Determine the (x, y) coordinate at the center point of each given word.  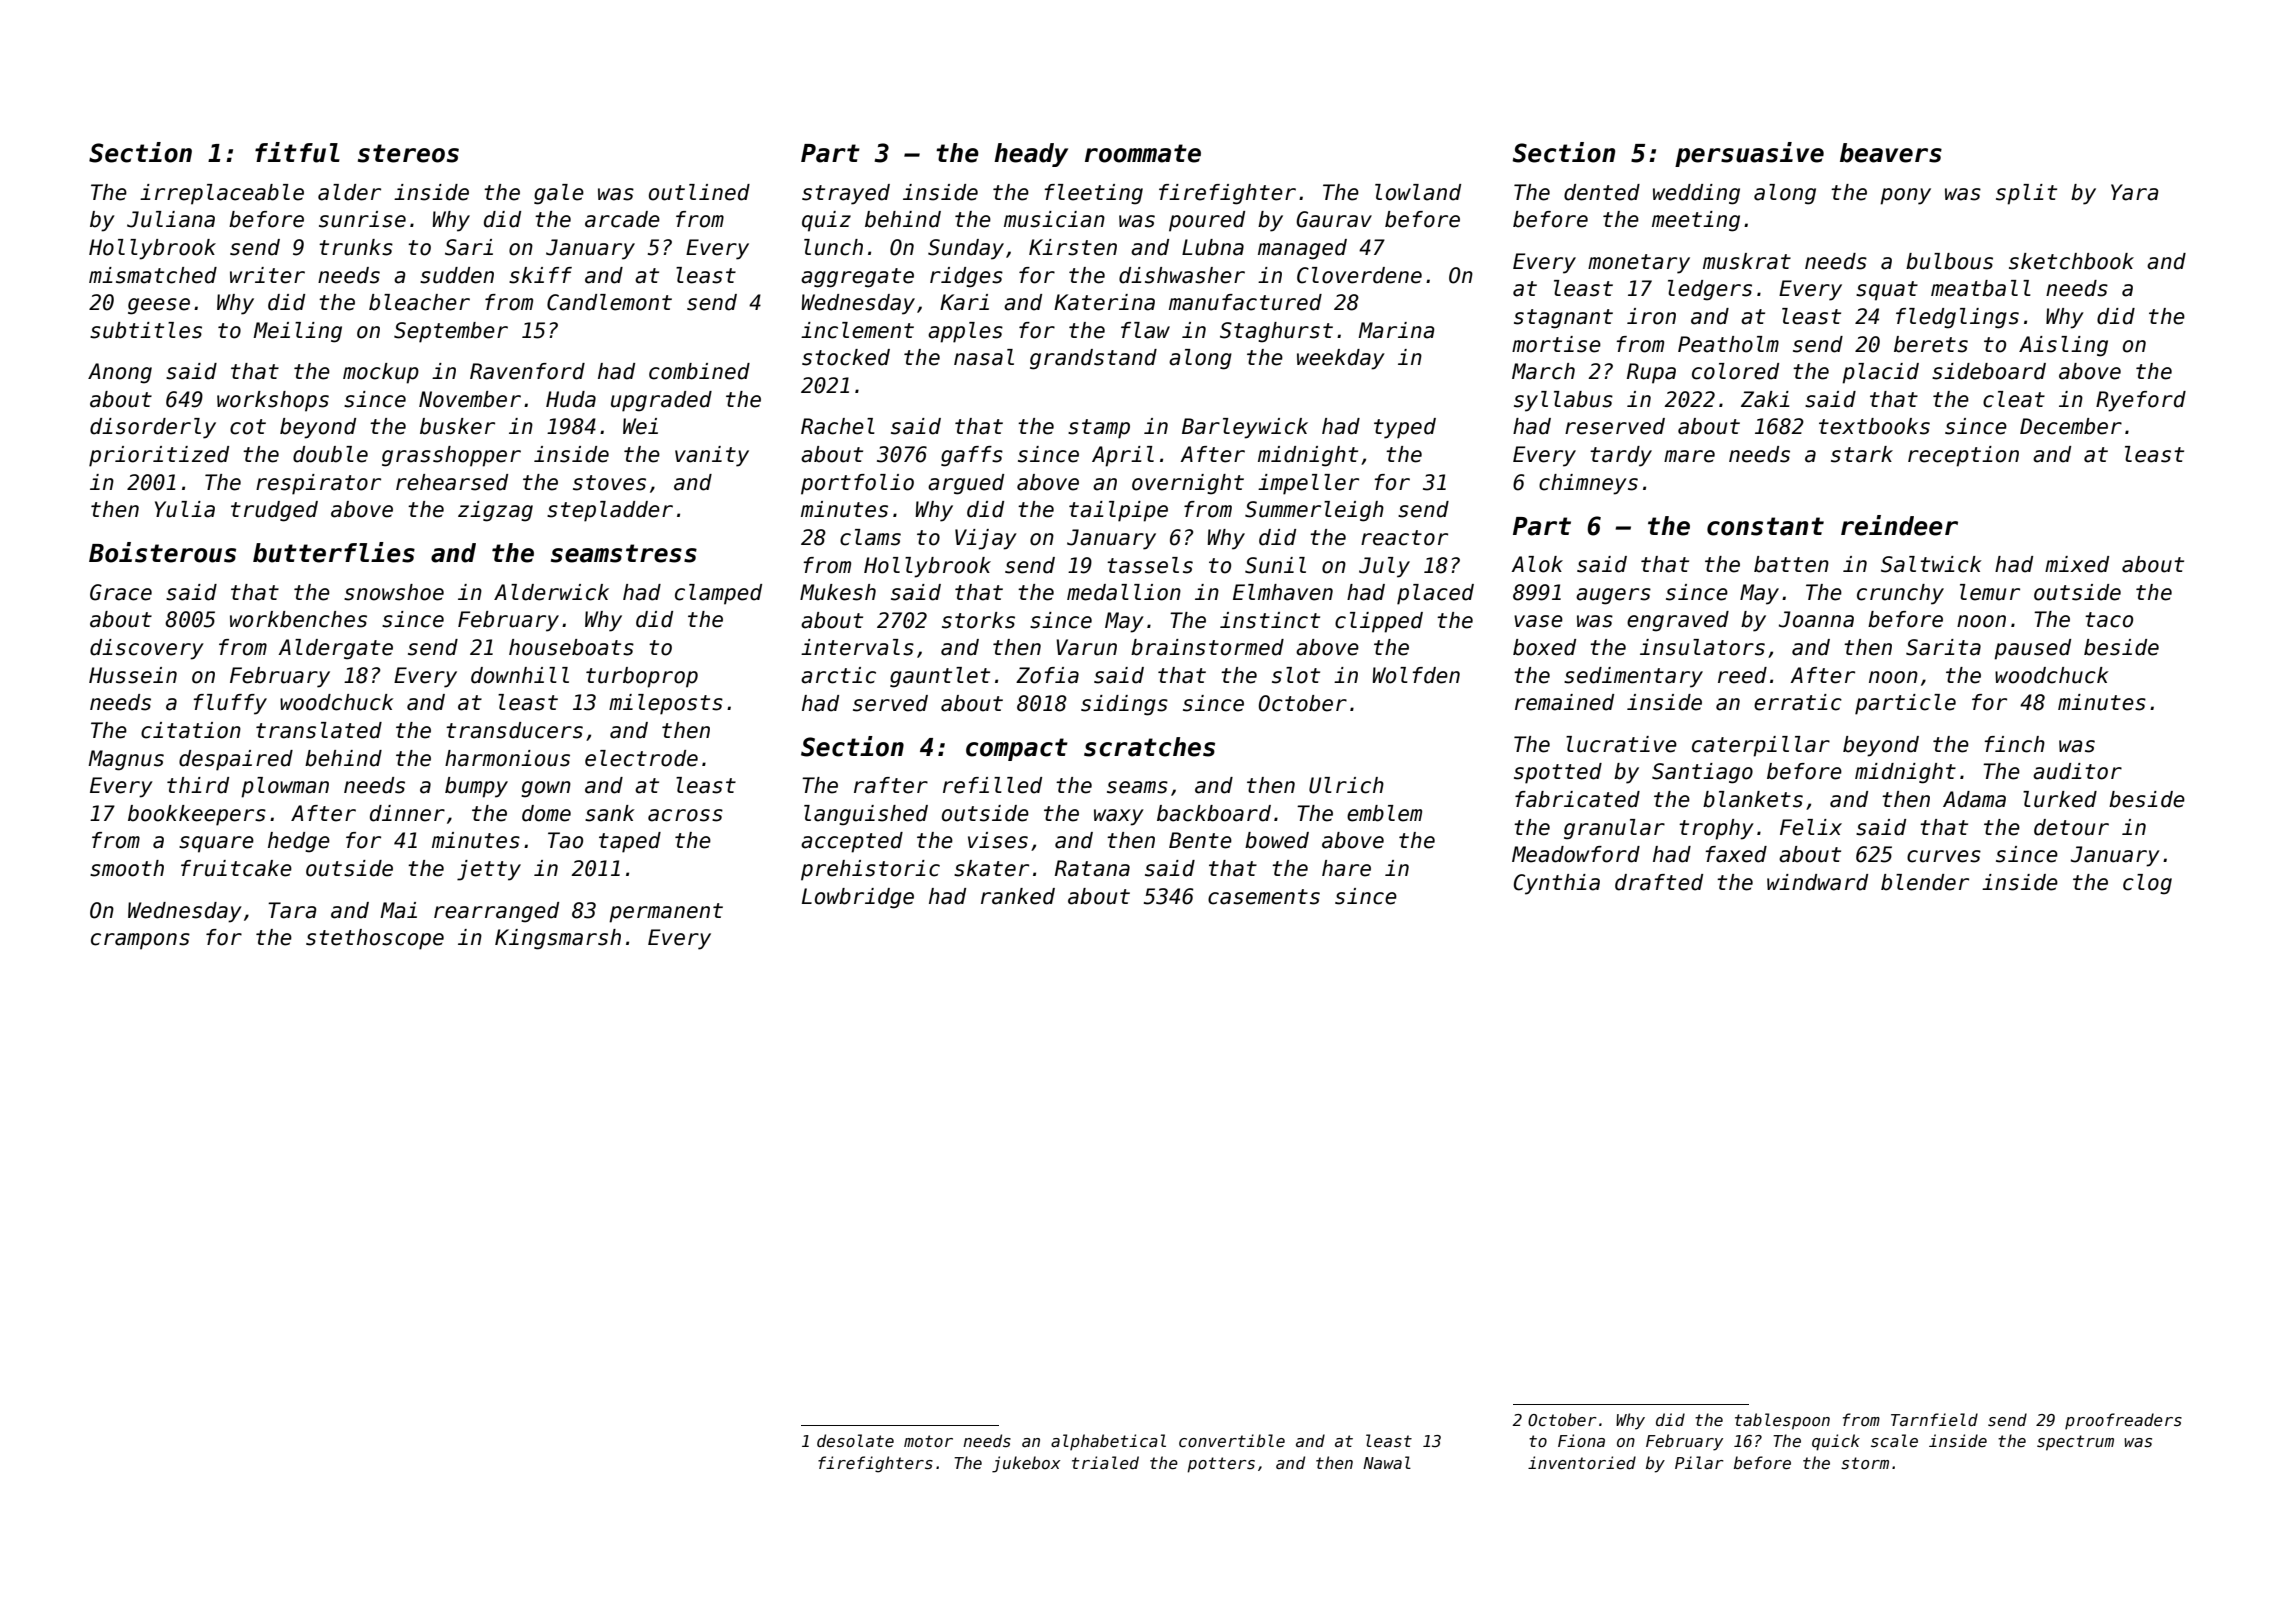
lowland (1418, 192)
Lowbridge (858, 898)
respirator (318, 484)
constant (1765, 526)
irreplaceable (222, 194)
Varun (1086, 647)
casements (1264, 897)
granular (1614, 829)
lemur (1990, 592)
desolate (855, 1440)
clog (2147, 884)
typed (1405, 428)
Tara (292, 910)
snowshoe (394, 592)
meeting (1696, 221)
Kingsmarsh (558, 939)
